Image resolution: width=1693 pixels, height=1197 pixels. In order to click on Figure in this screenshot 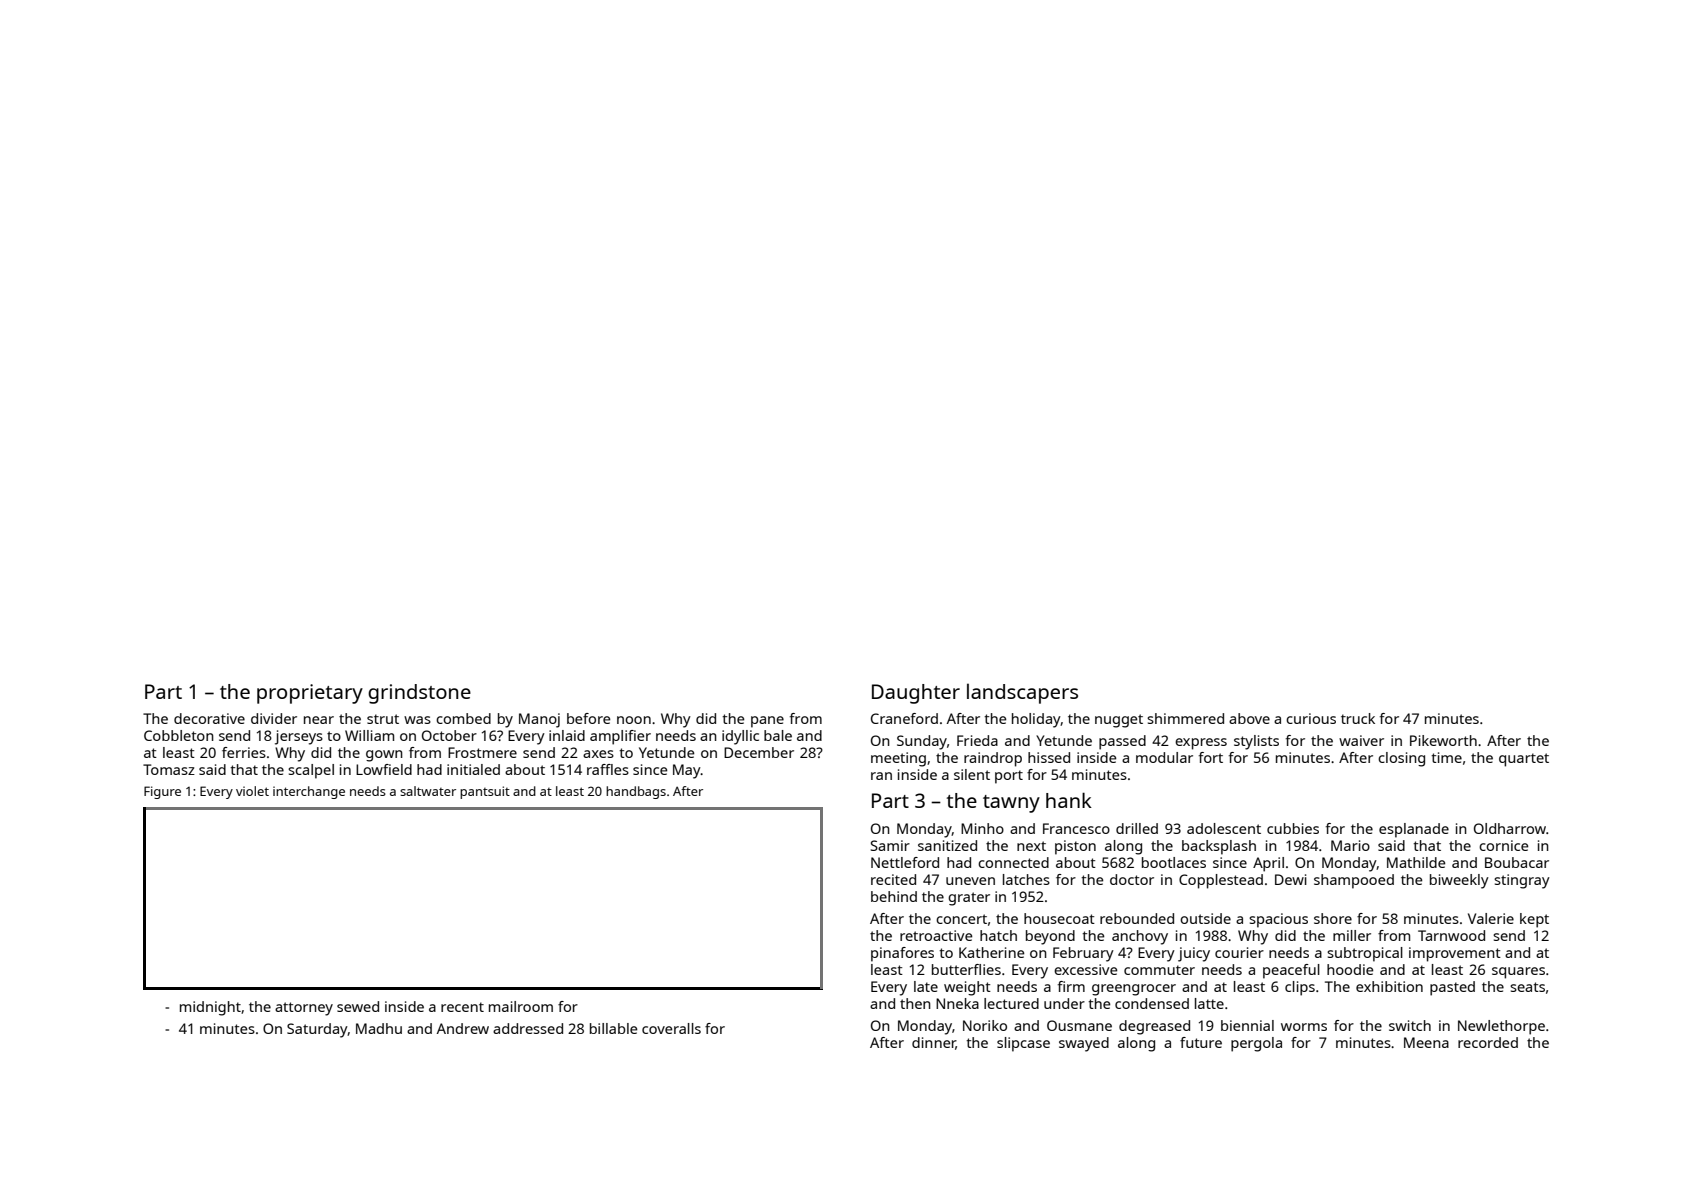, I will do `click(162, 792)`.
